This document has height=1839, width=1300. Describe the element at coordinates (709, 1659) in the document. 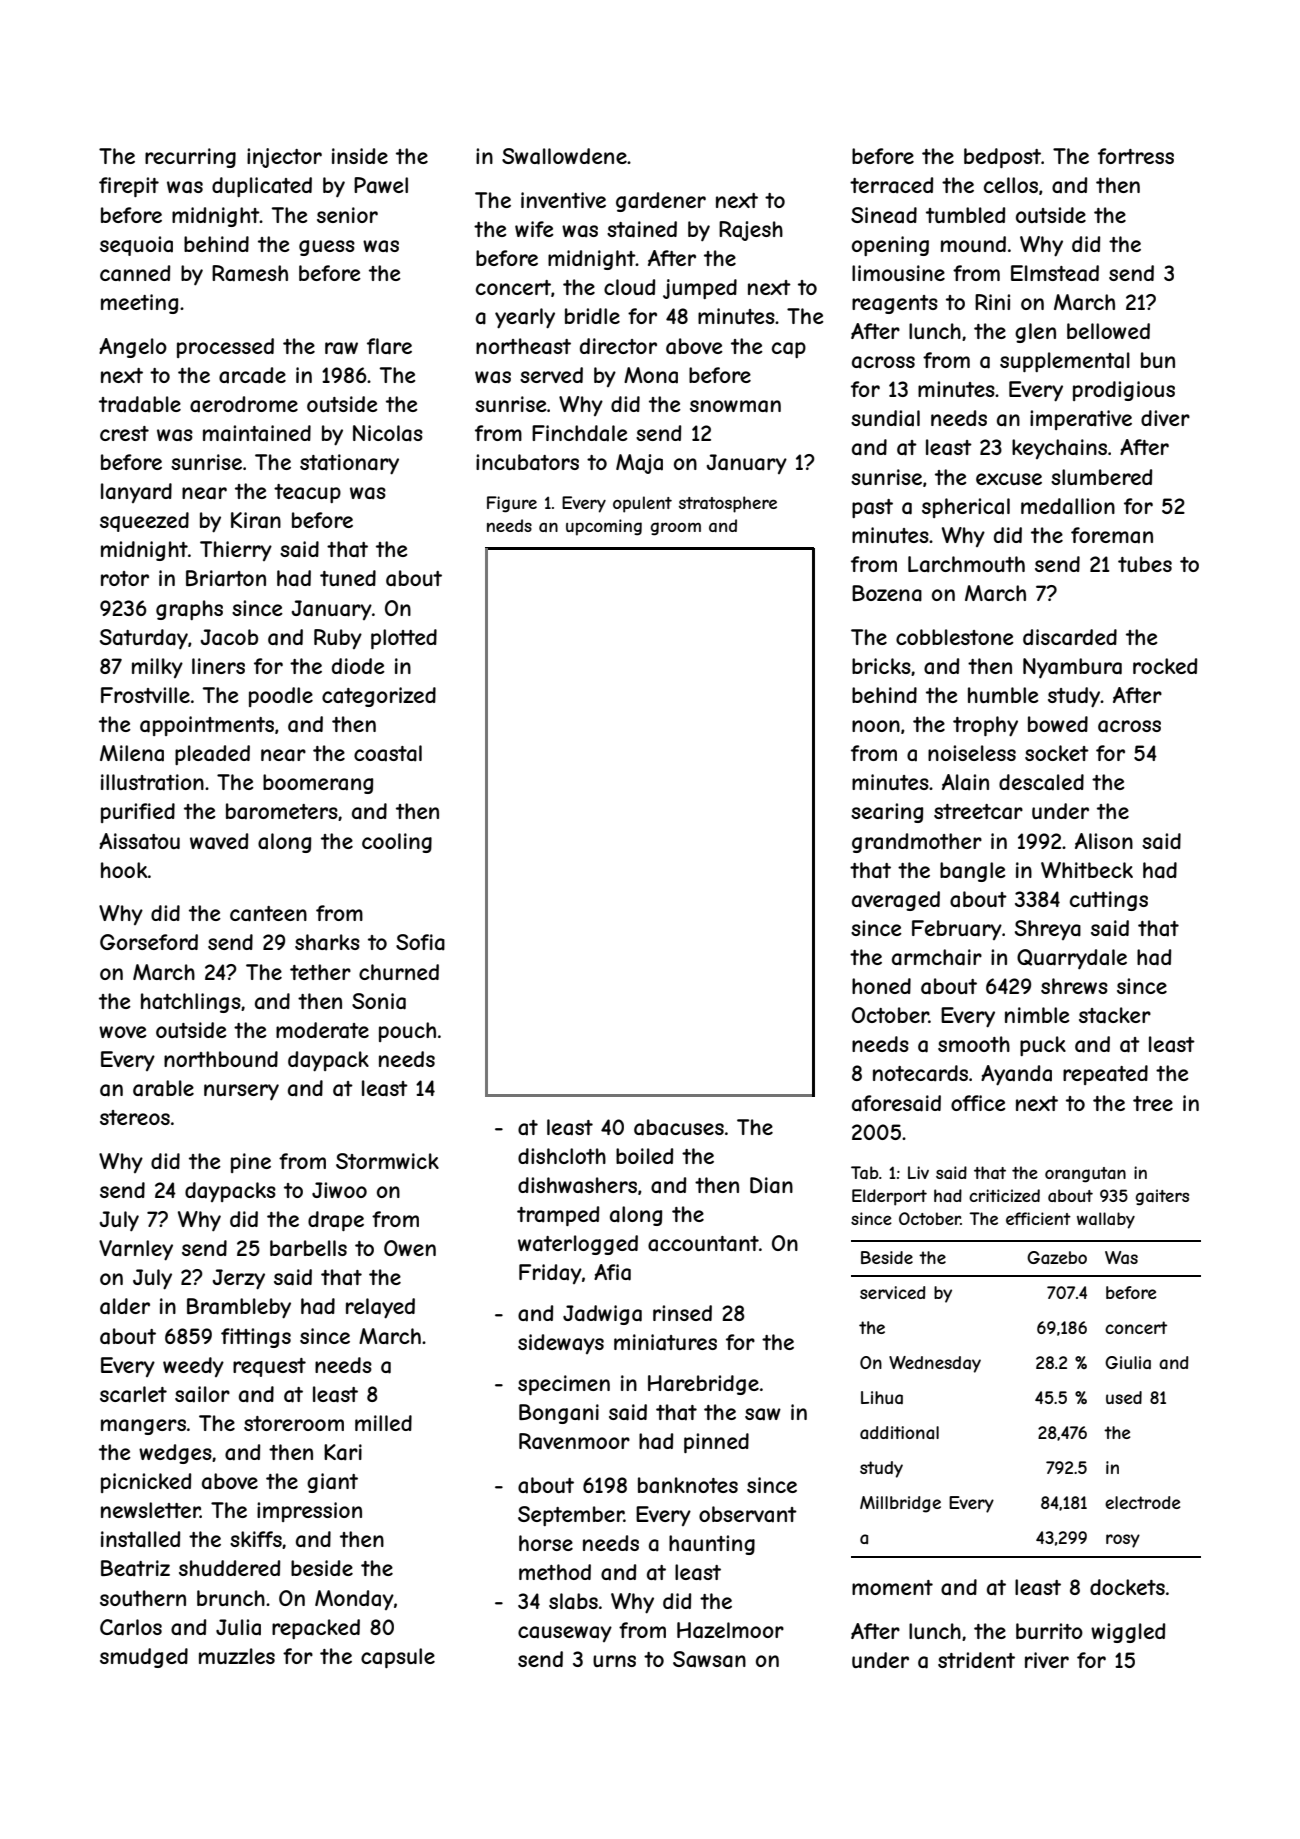

I see `Sawsan` at that location.
